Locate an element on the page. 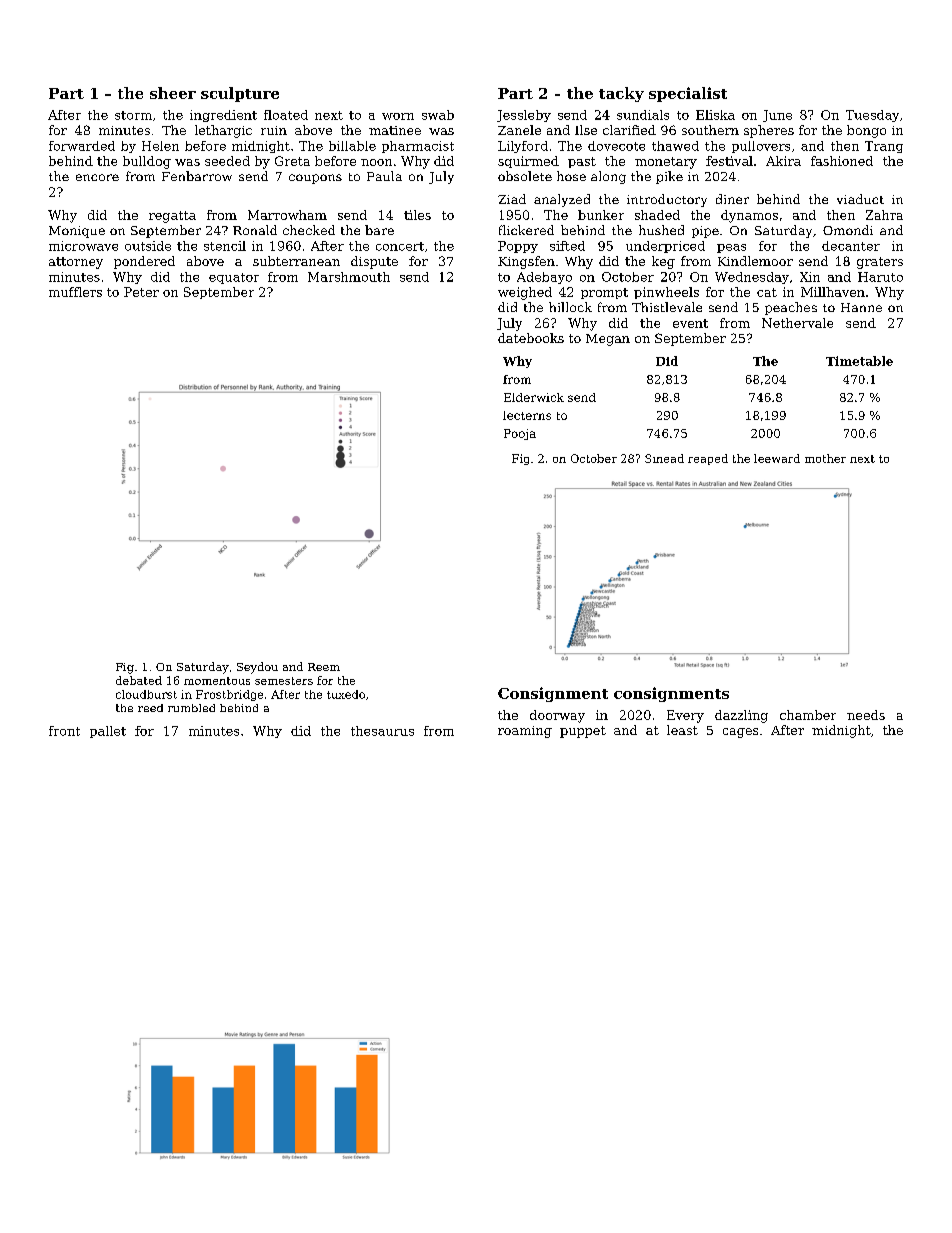 The height and width of the image is (1233, 952). needs is located at coordinates (866, 715).
